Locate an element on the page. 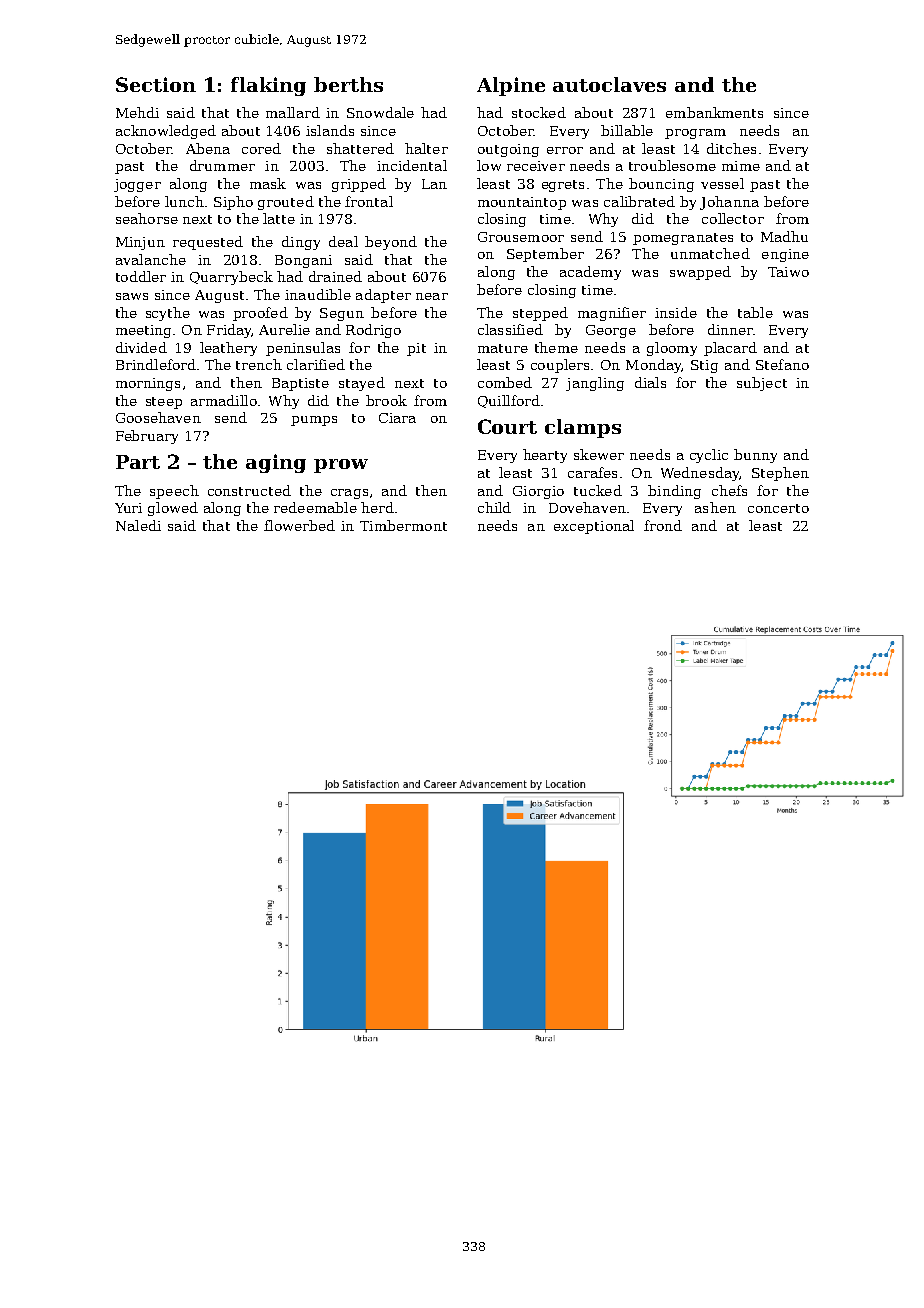  armadillo is located at coordinates (224, 400).
